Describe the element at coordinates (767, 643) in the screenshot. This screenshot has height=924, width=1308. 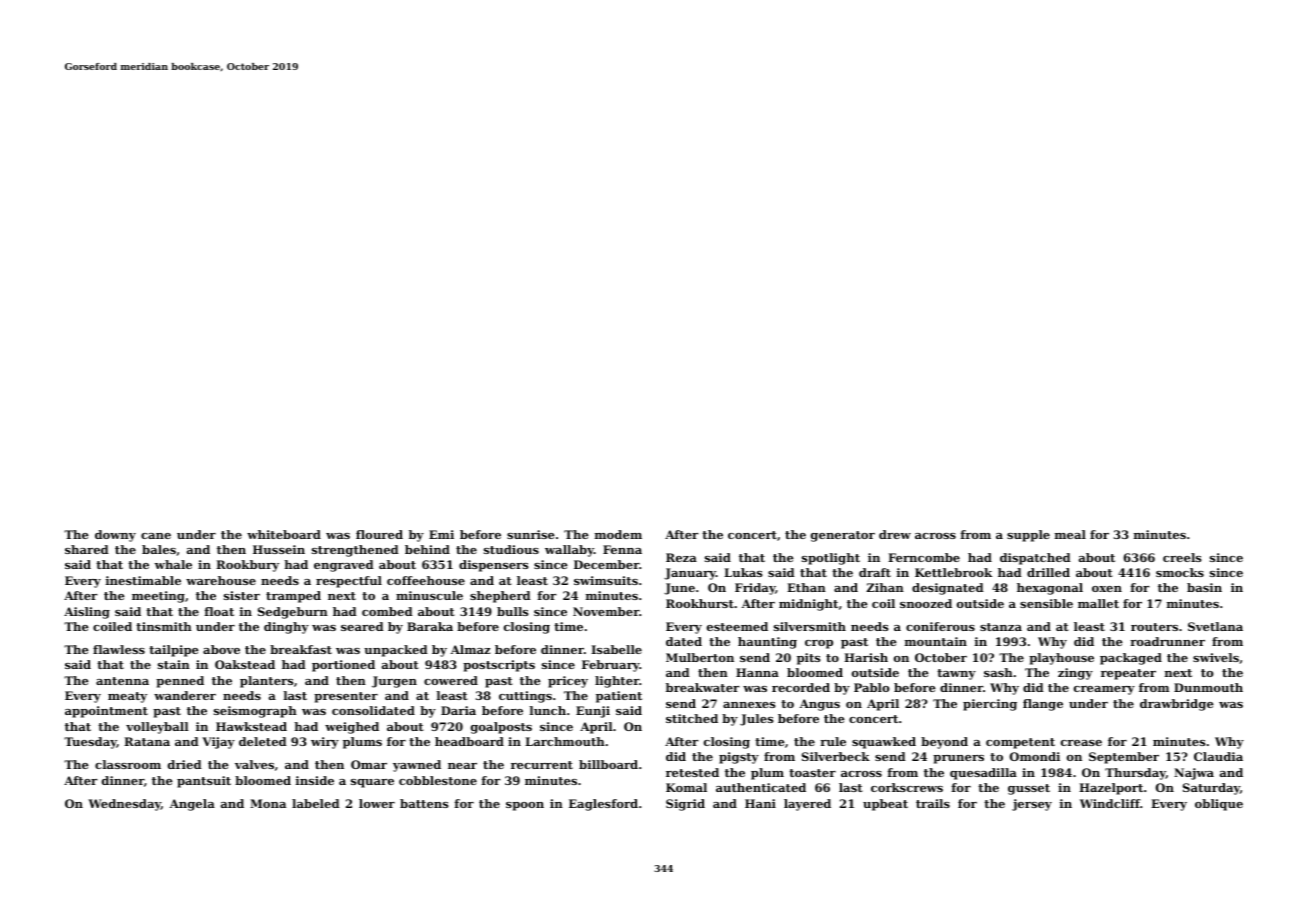
I see `haunting` at that location.
